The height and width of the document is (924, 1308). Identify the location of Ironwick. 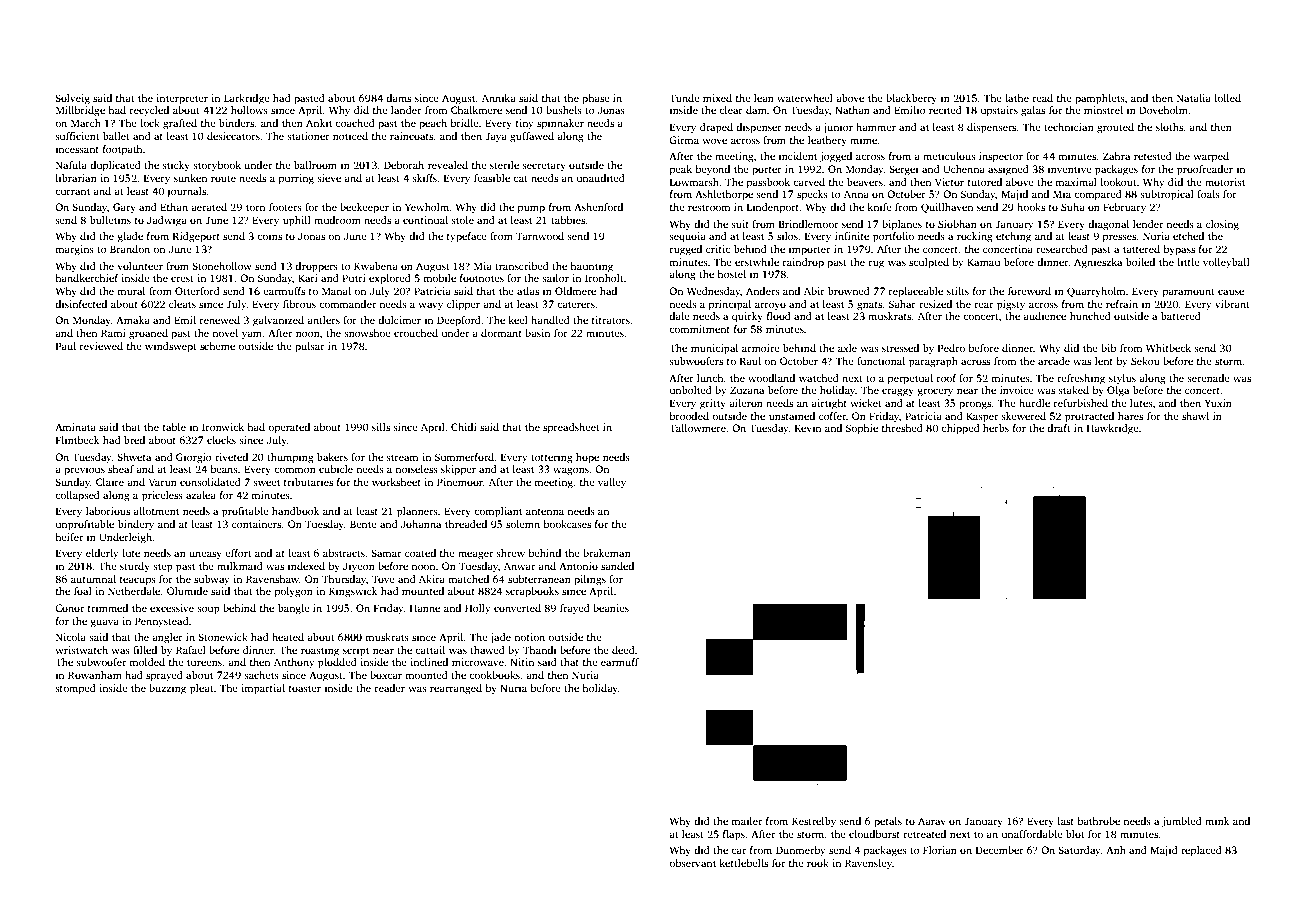
(223, 427).
